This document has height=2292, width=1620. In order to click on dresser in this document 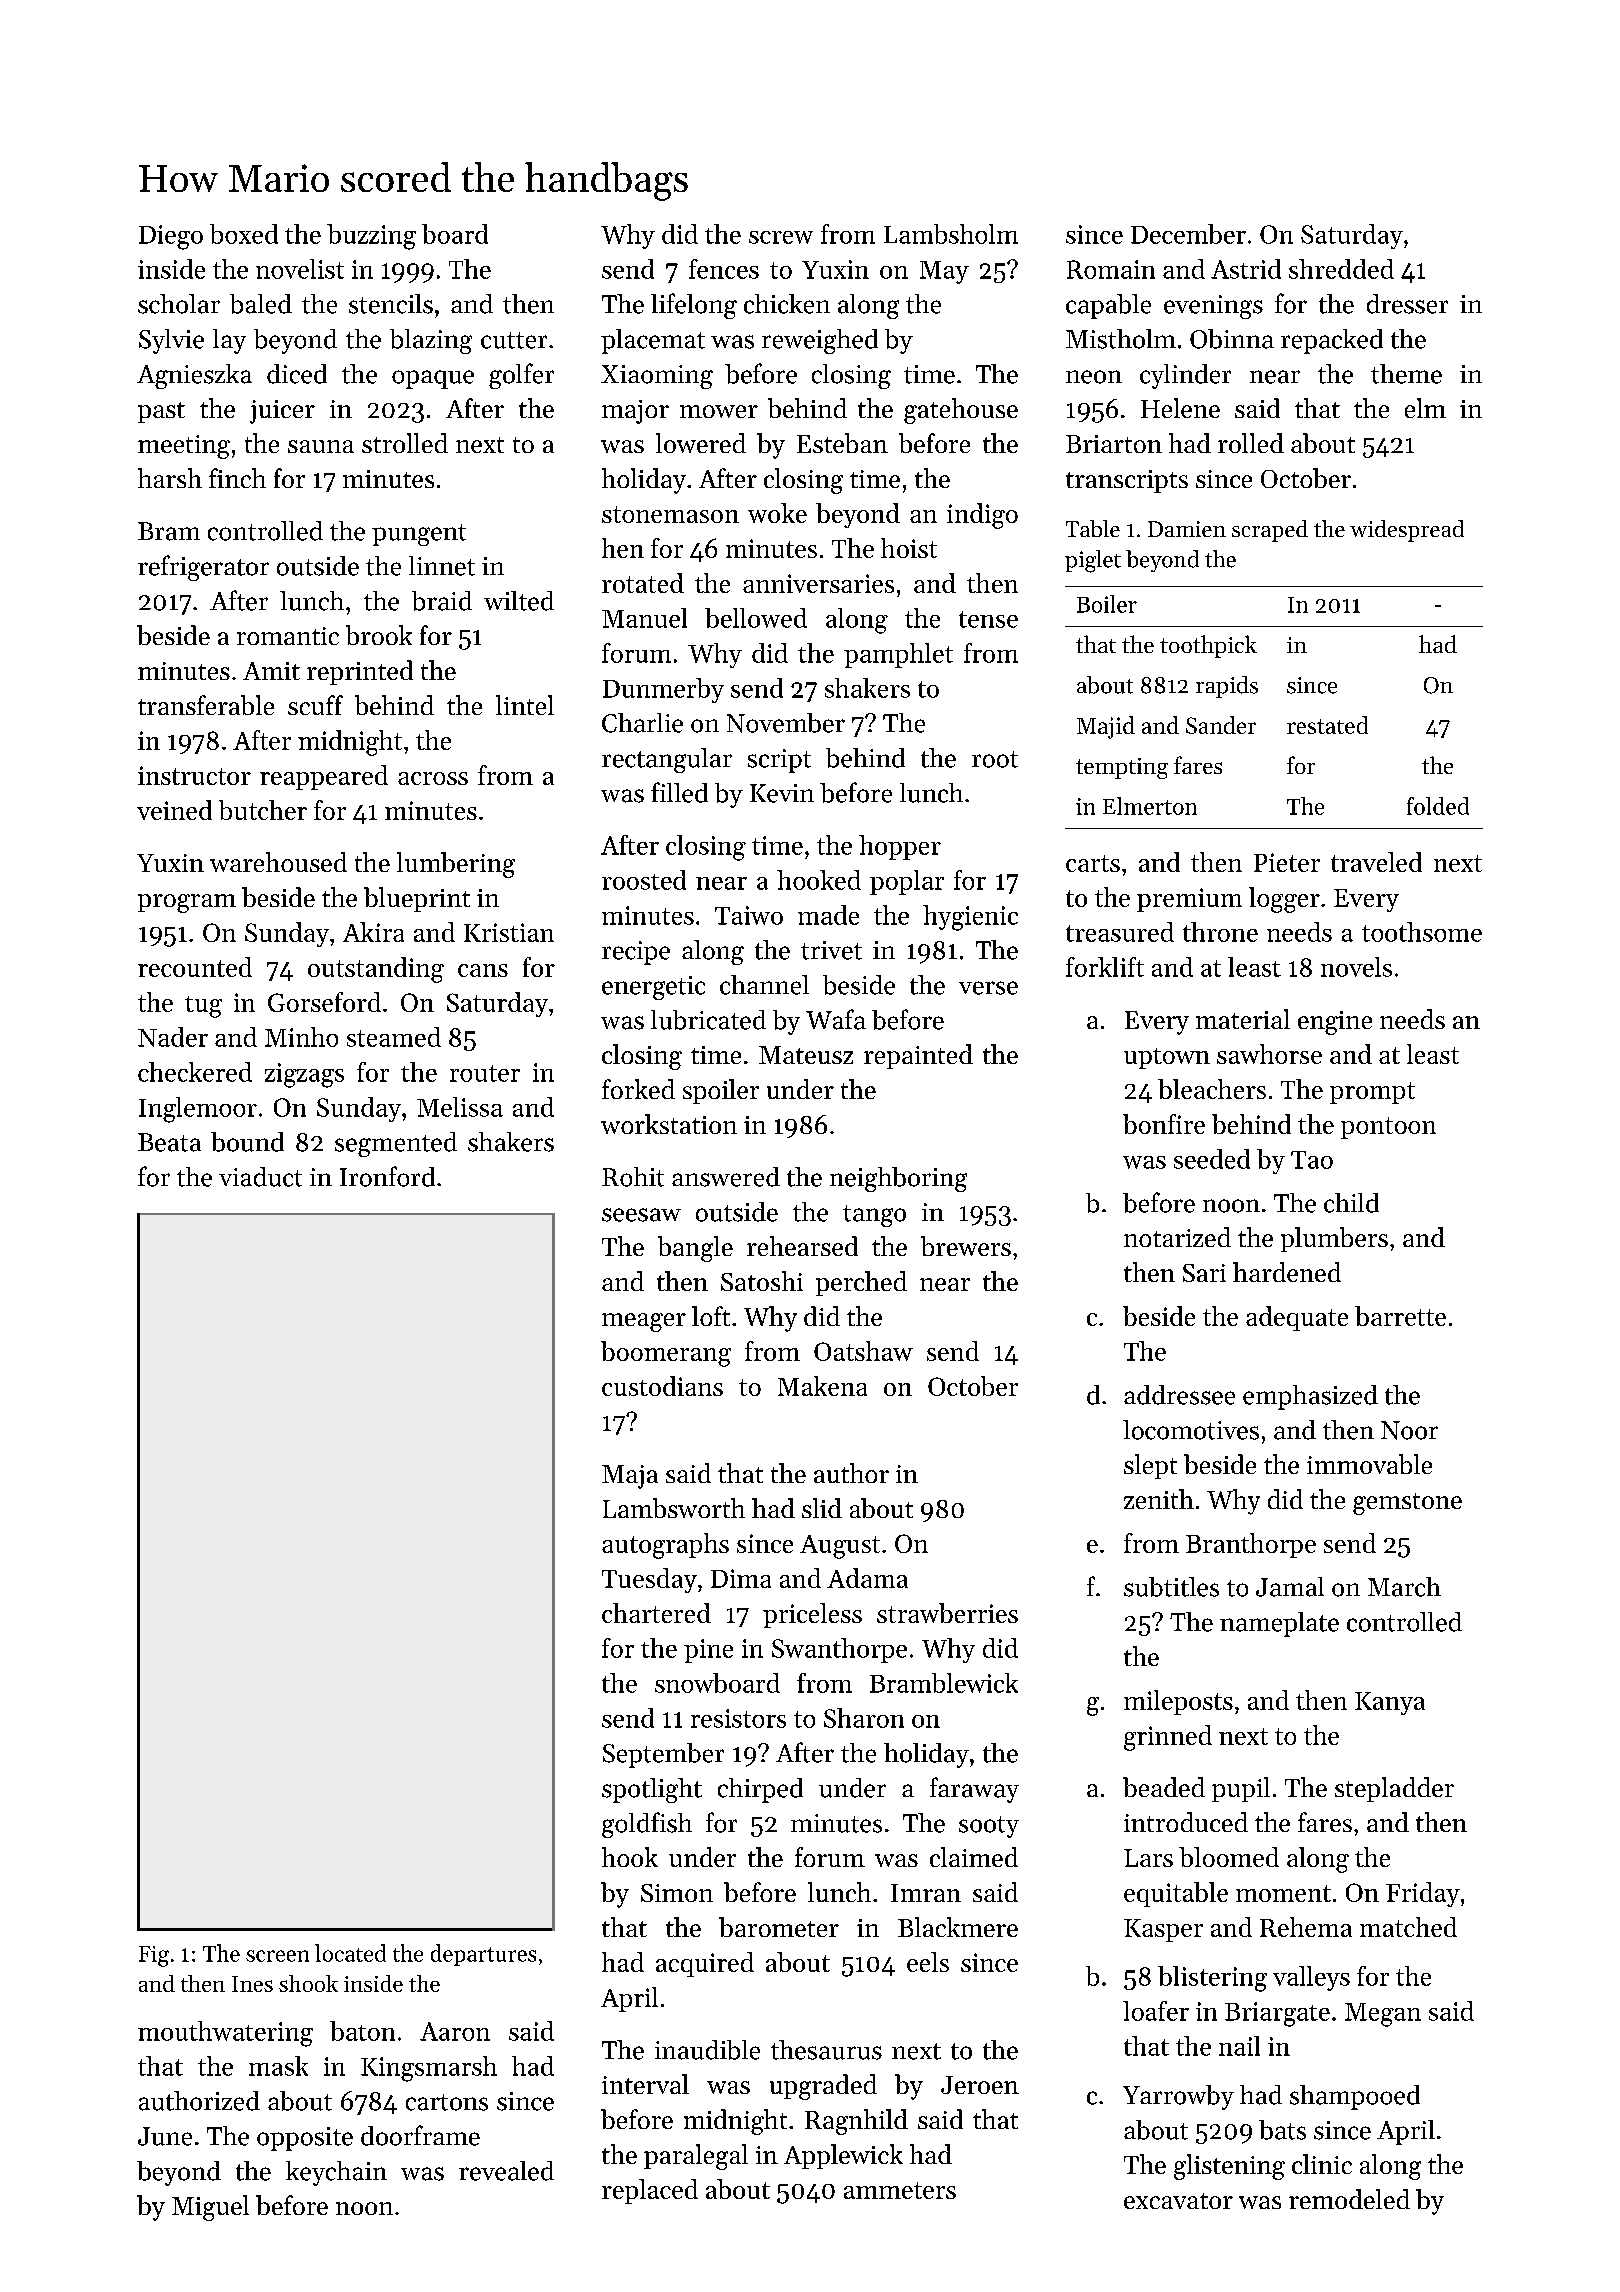, I will do `click(1407, 304)`.
